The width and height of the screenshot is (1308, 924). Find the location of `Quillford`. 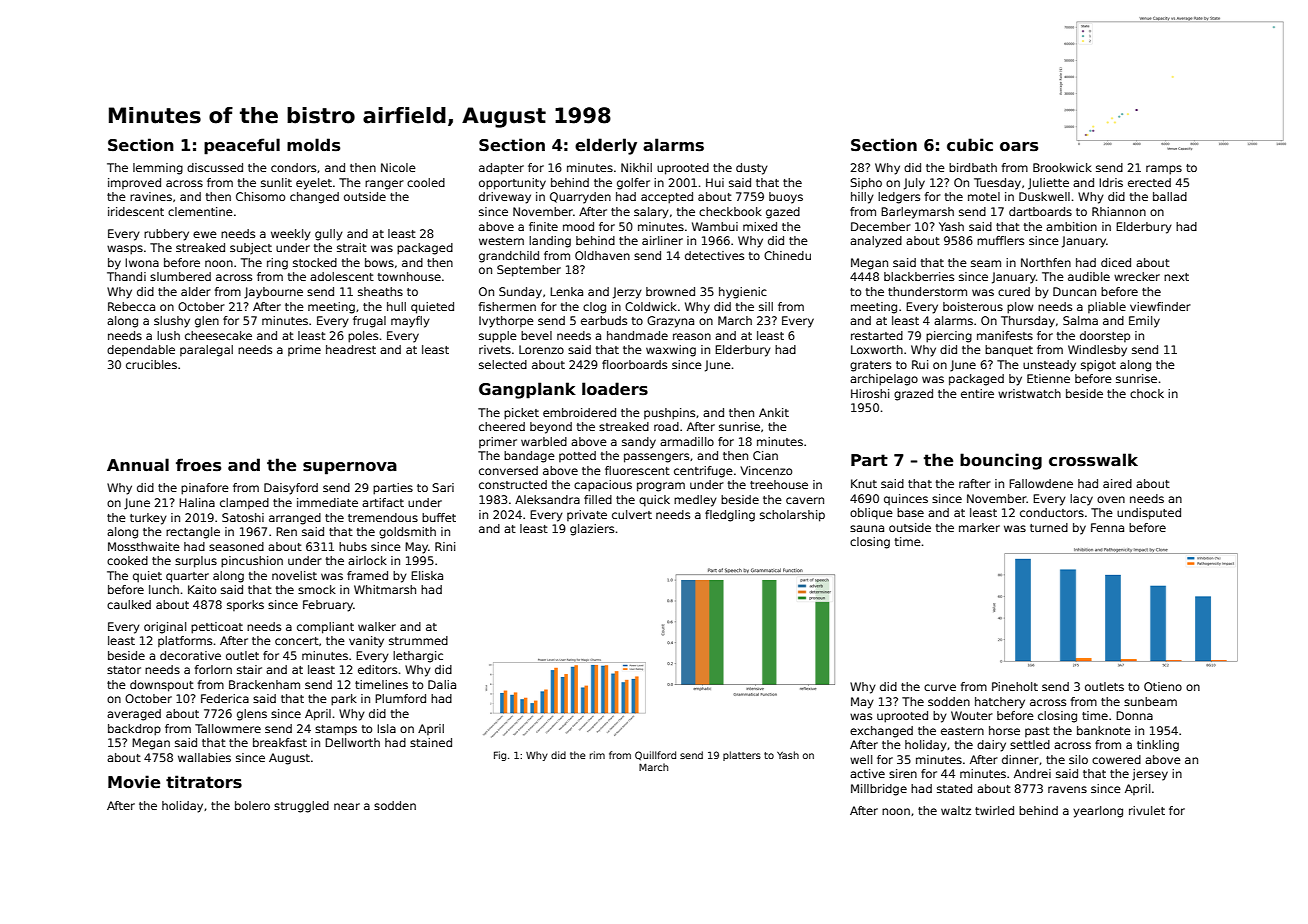

Quillford is located at coordinates (655, 755).
